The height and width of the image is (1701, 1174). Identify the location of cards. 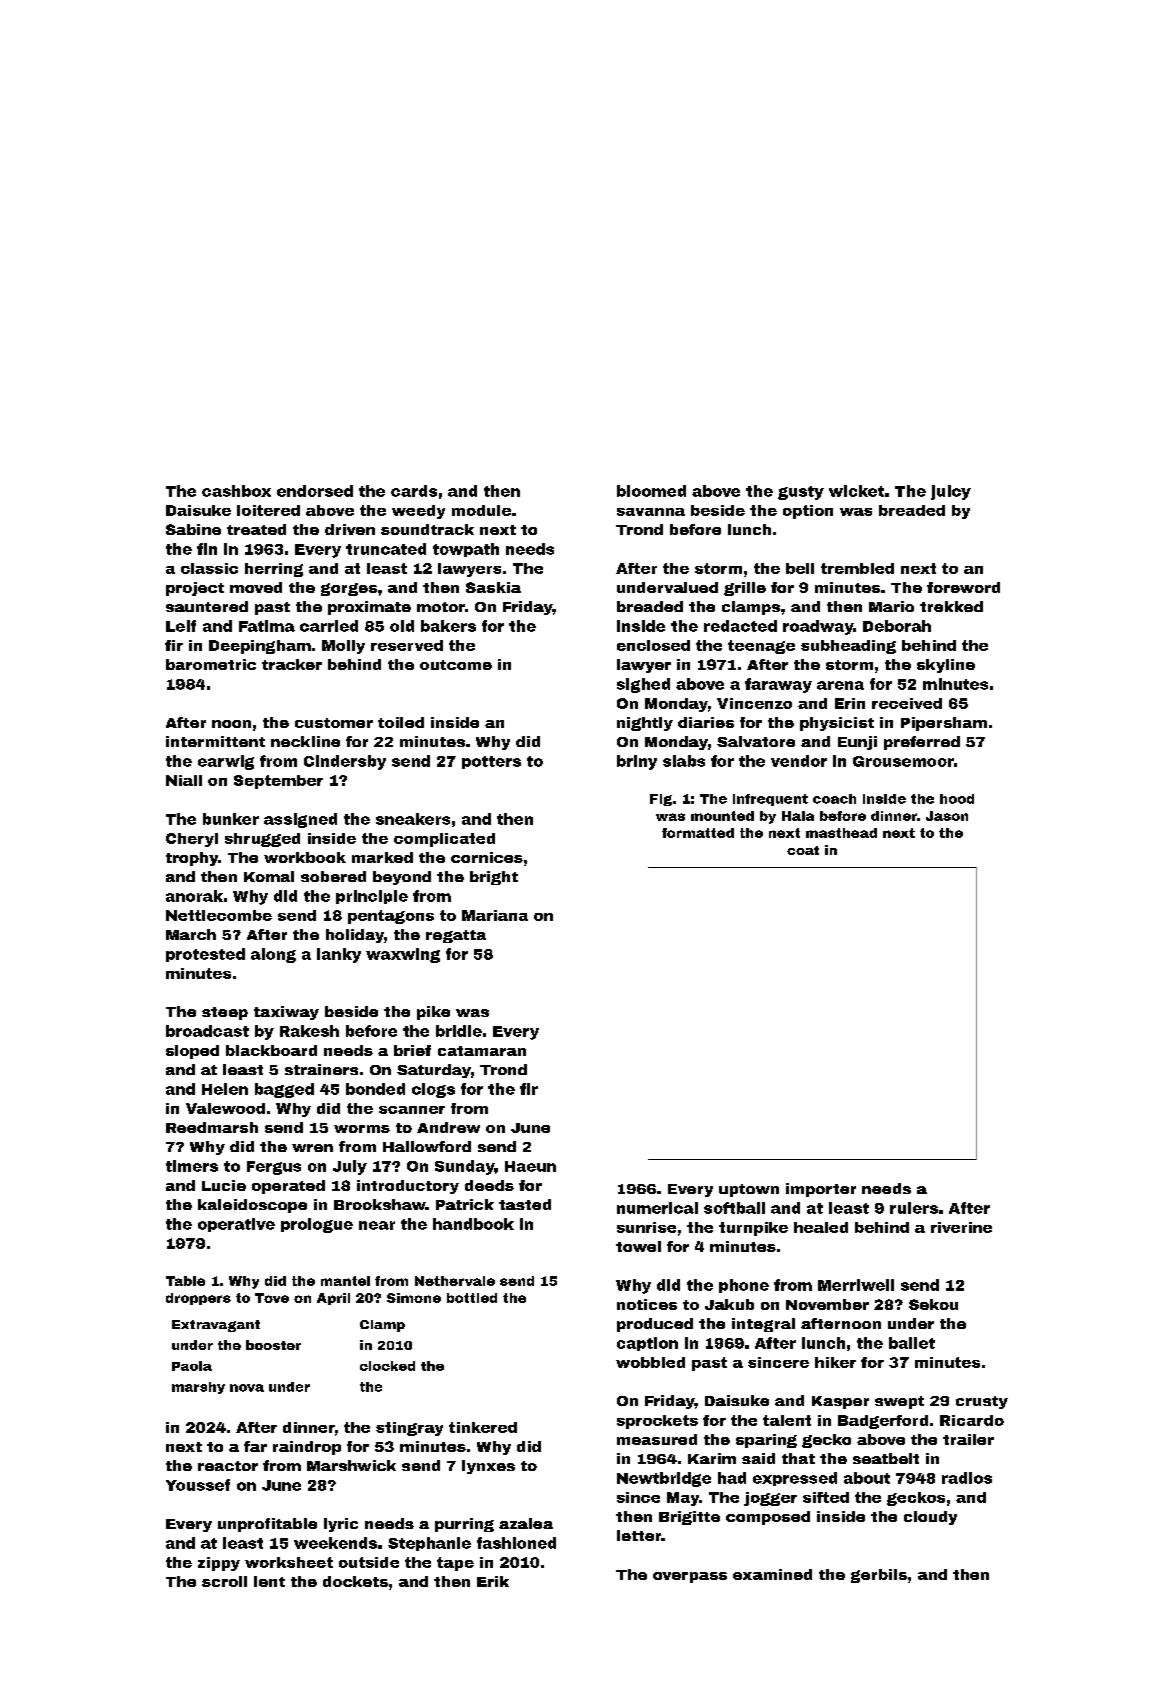
(414, 491).
